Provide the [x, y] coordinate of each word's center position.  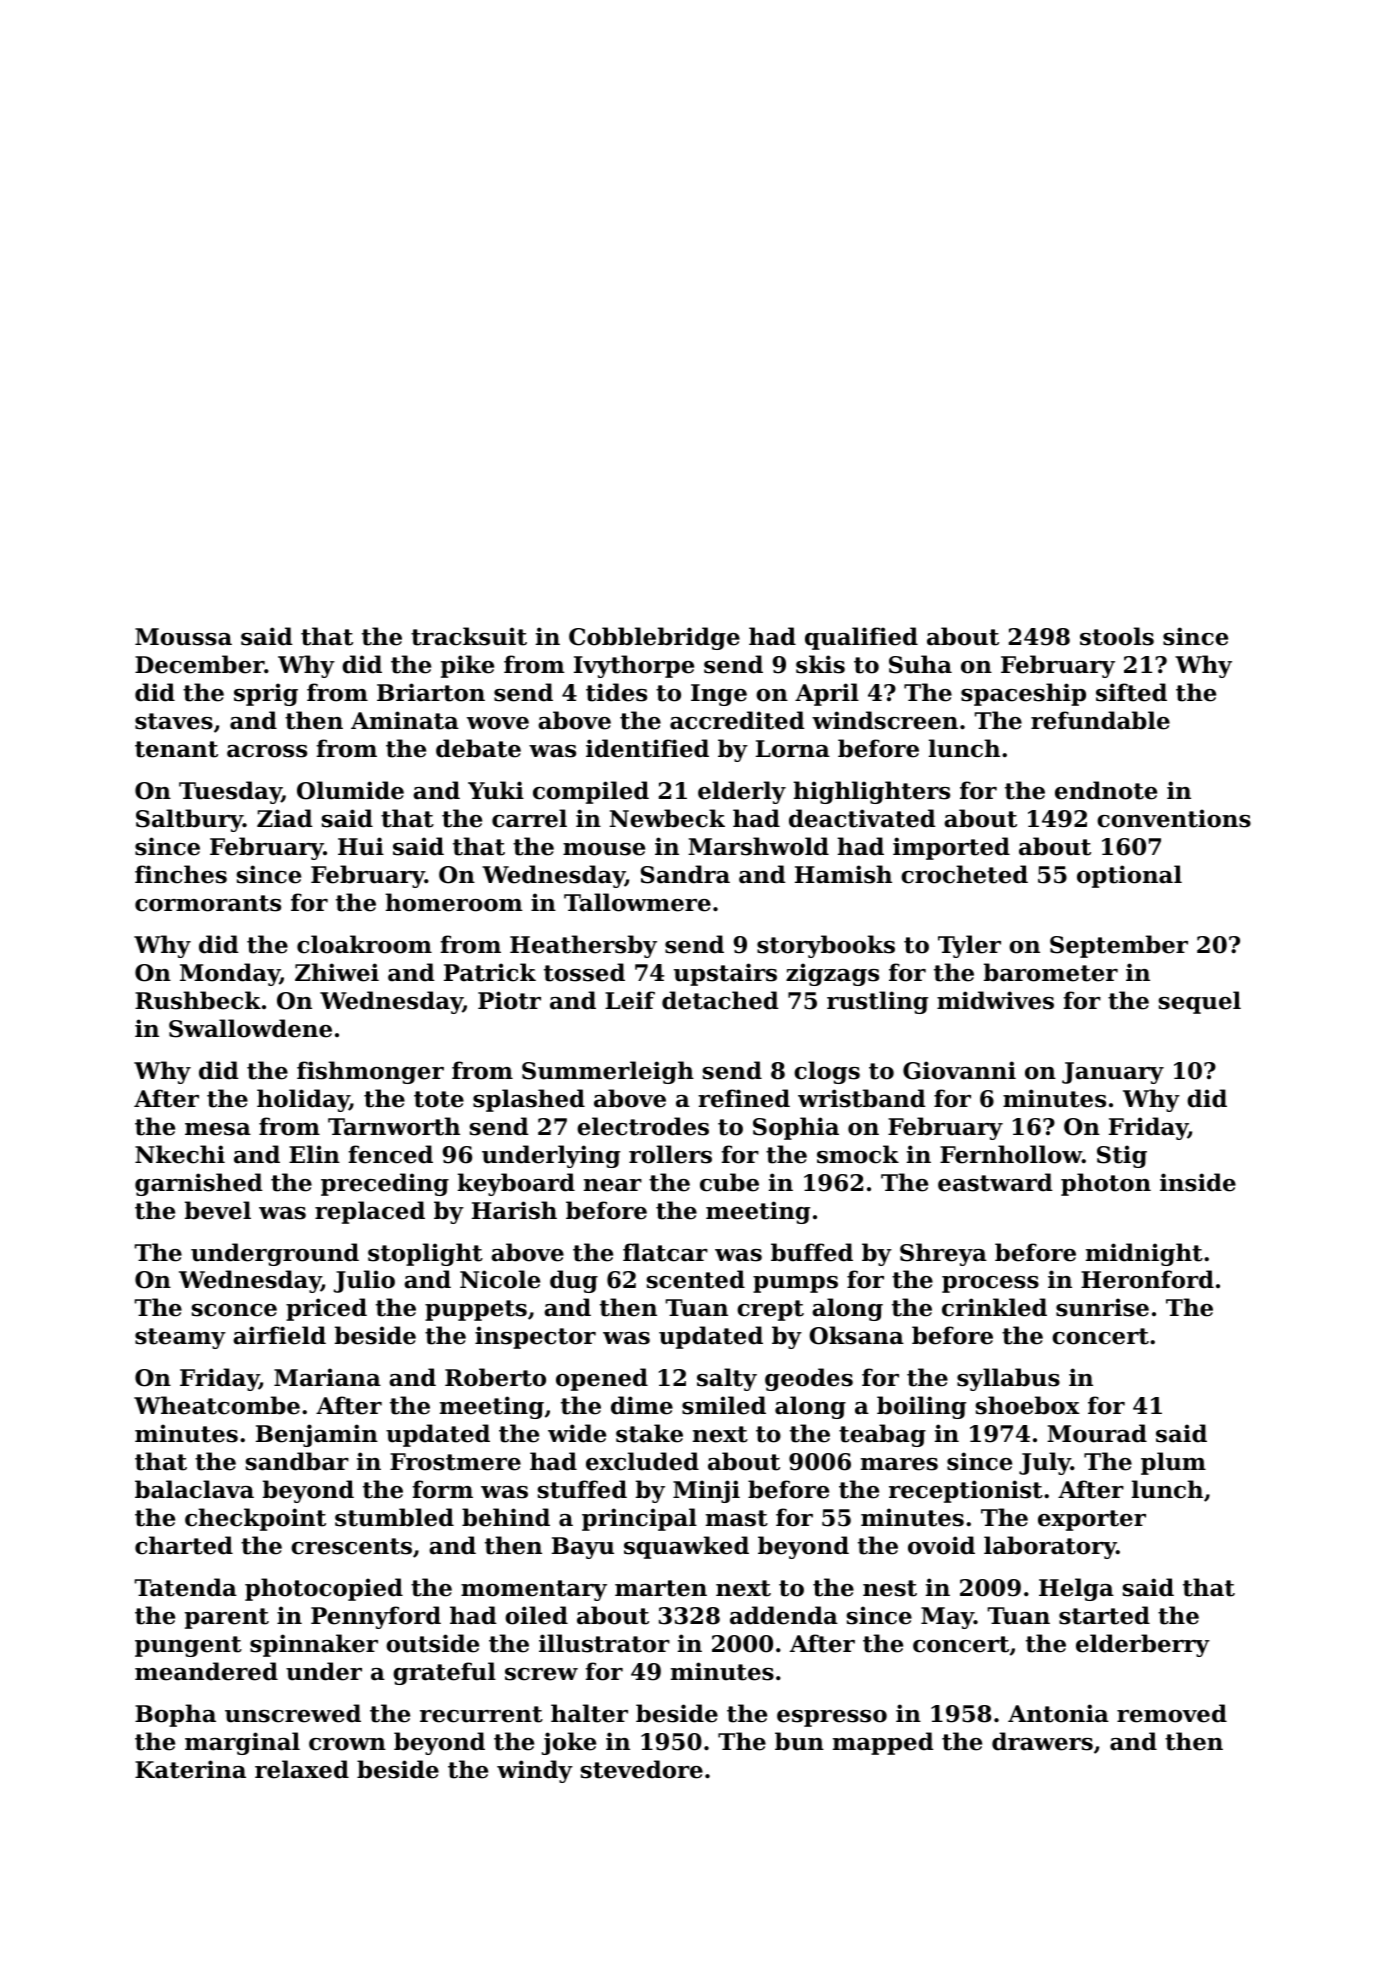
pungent [188, 1646]
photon [1106, 1184]
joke [569, 1743]
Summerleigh [608, 1072]
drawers [1042, 1741]
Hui [361, 846]
